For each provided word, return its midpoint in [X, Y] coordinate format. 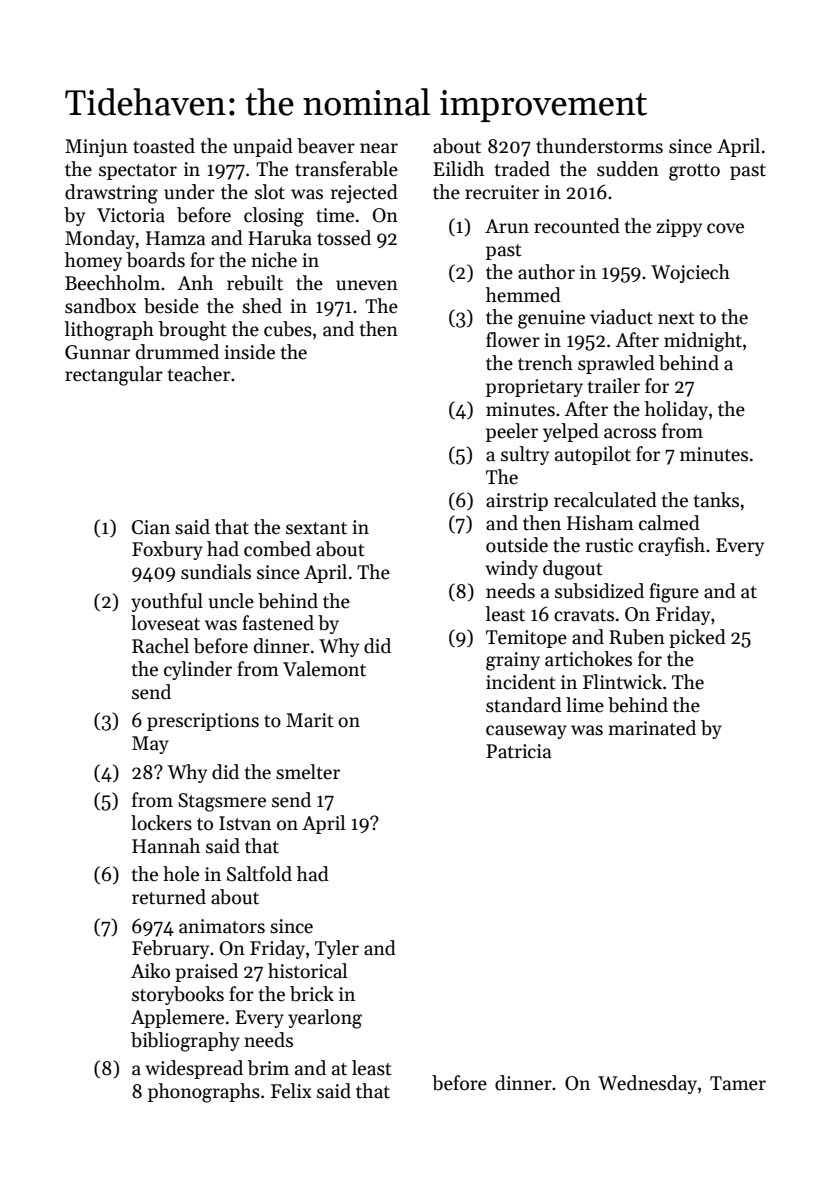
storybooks [178, 995]
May [150, 745]
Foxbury [167, 550]
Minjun [96, 148]
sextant [316, 528]
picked [697, 638]
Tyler [337, 949]
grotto [694, 172]
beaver [326, 146]
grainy [513, 661]
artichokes [588, 659]
